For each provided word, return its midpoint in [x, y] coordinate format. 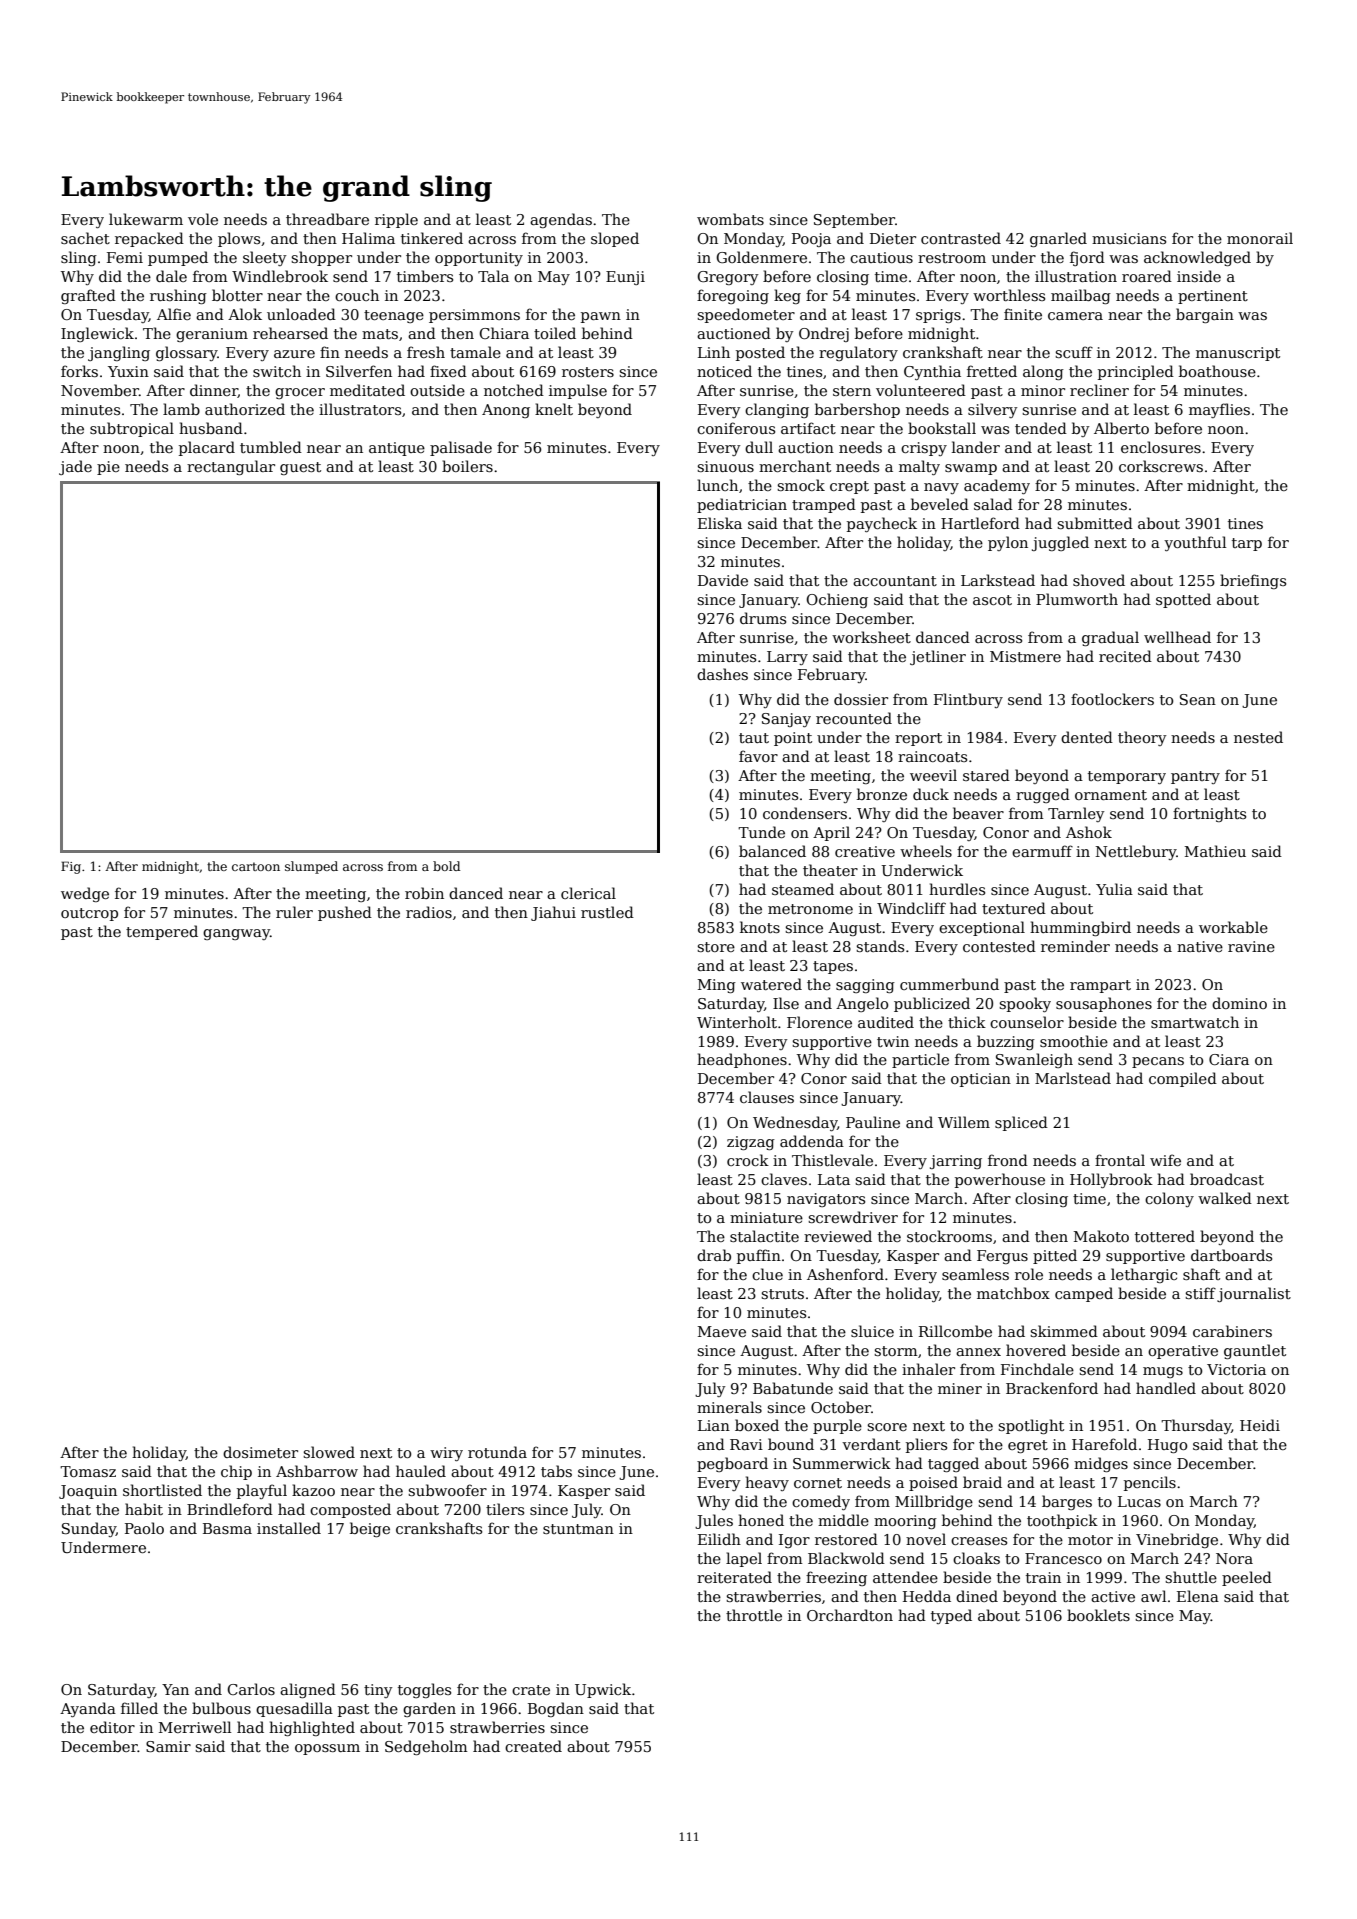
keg [787, 296]
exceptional [982, 928]
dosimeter [260, 1452]
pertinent [1213, 297]
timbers [425, 276]
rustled [607, 912]
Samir [168, 1746]
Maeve [722, 1331]
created [533, 1746]
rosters [588, 372]
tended [1041, 428]
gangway [236, 934]
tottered [1165, 1236]
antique [397, 449]
